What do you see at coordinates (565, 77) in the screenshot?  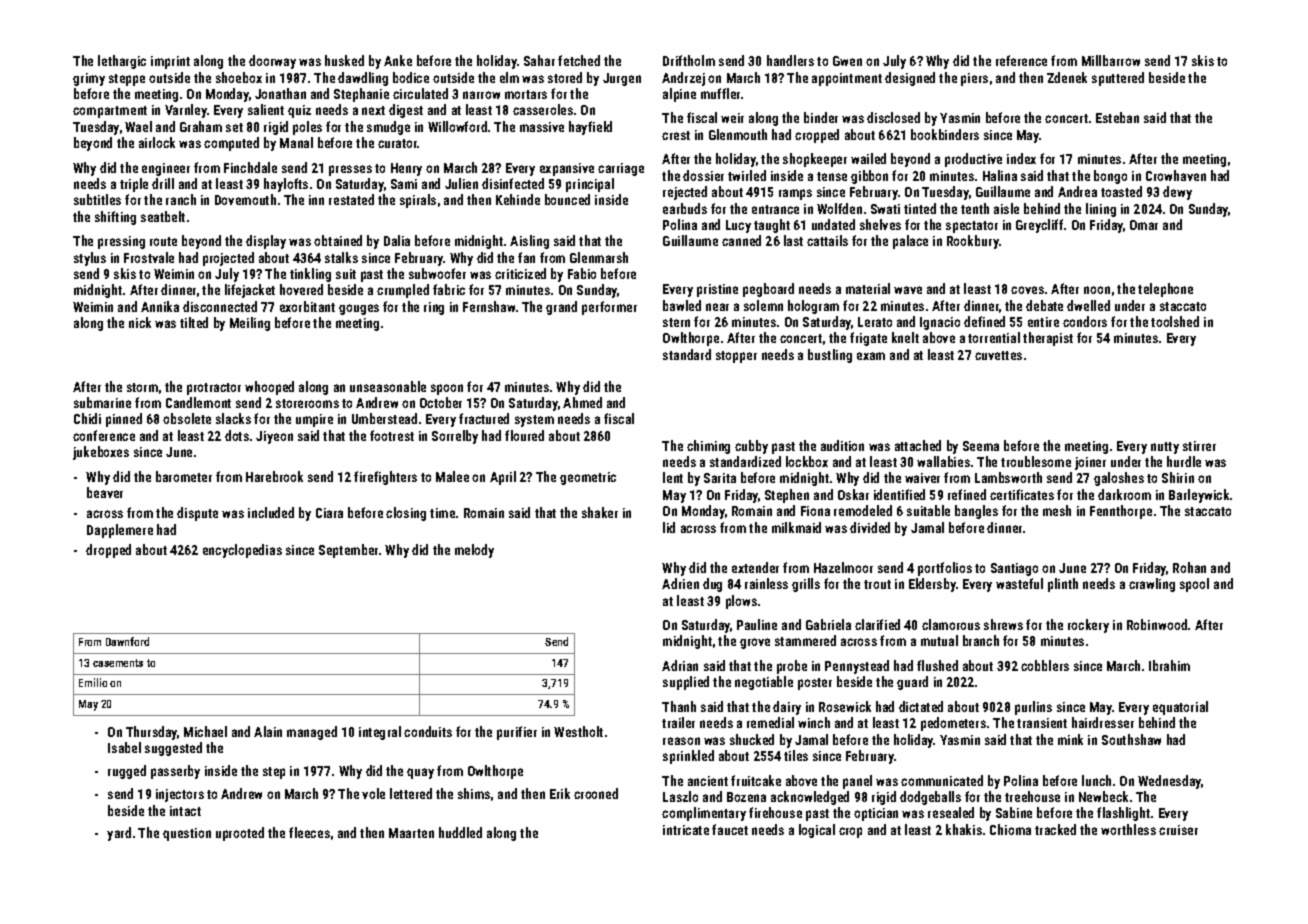 I see `stored` at bounding box center [565, 77].
